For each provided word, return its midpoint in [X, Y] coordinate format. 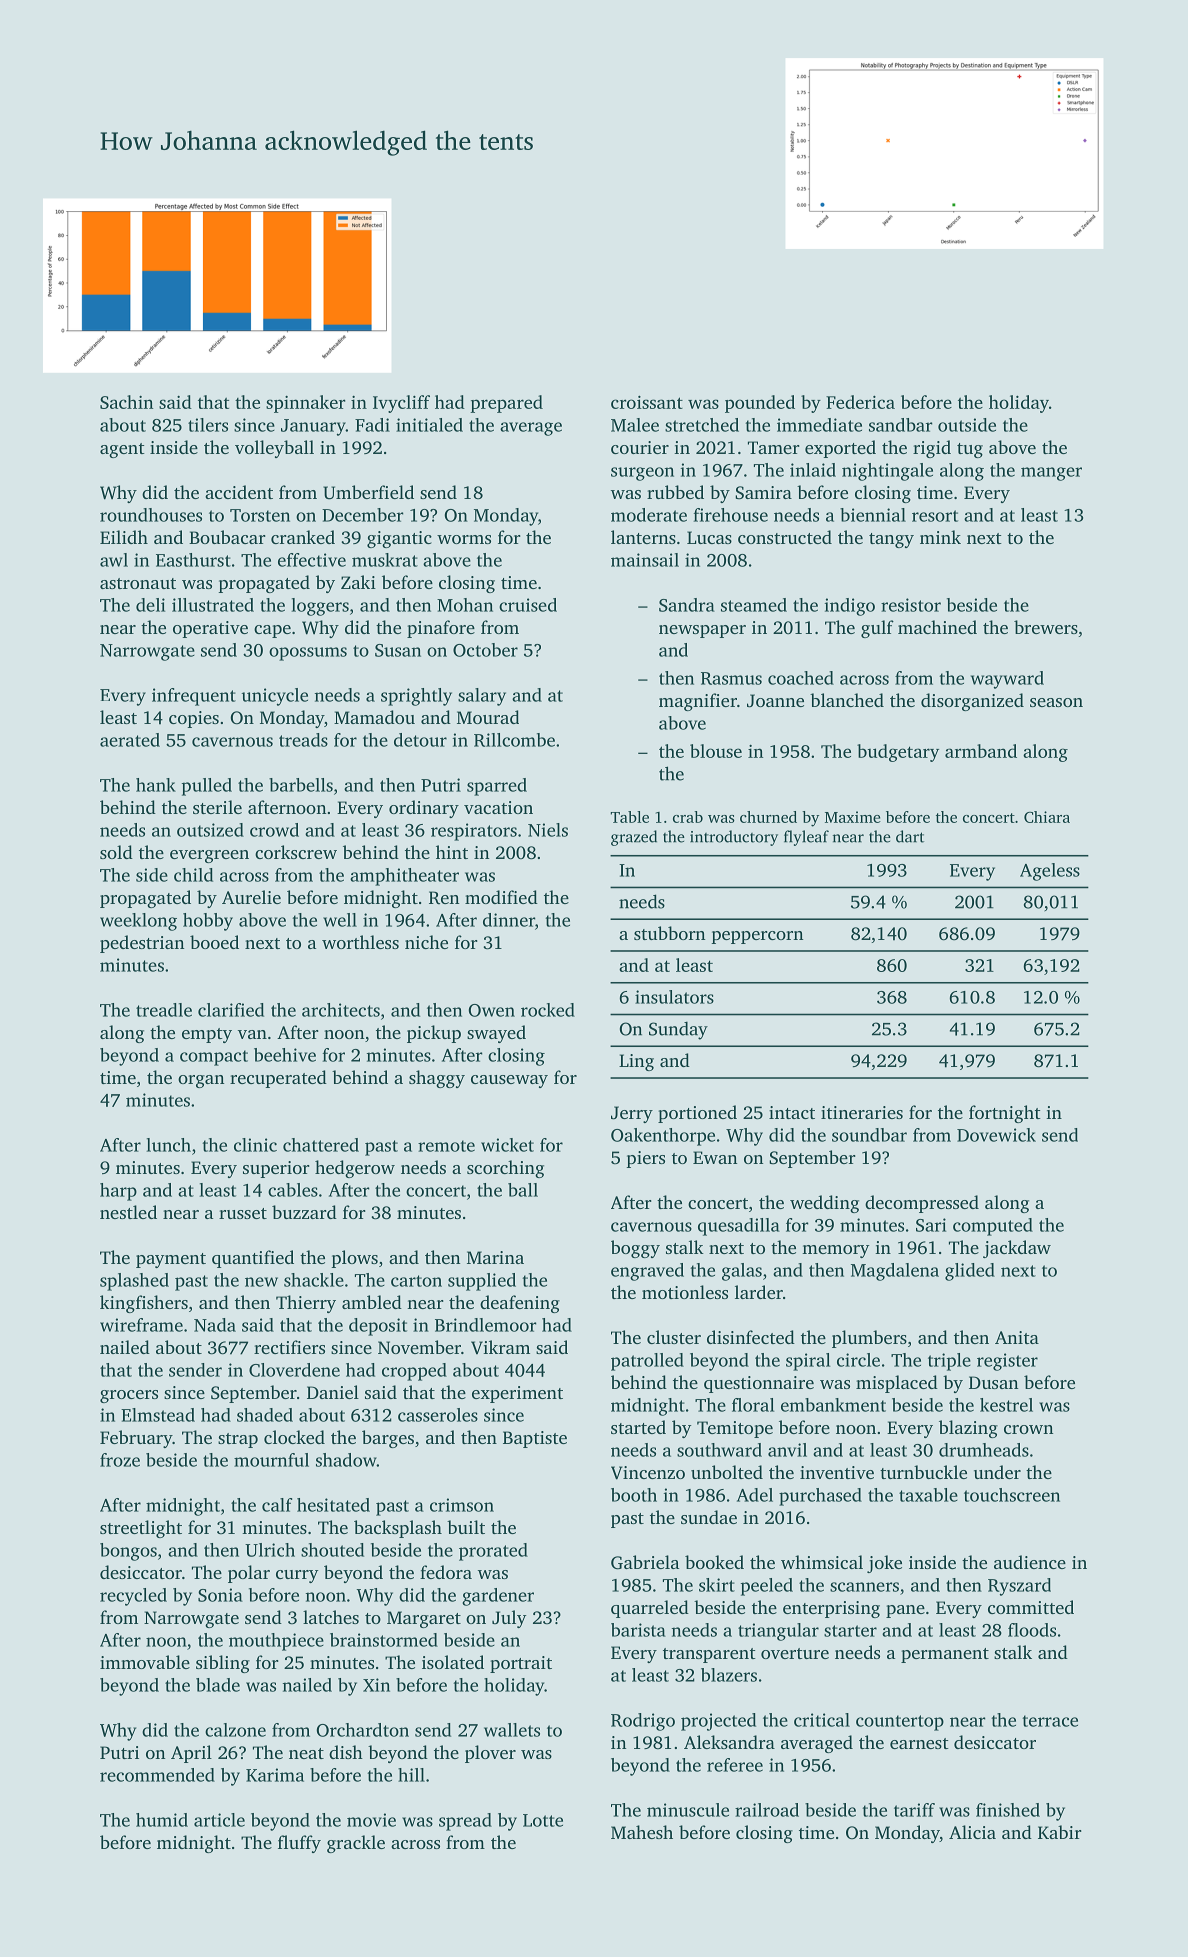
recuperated [278, 1079]
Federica [860, 402]
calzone [235, 1730]
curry [297, 1576]
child [193, 875]
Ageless [1050, 872]
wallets [512, 1730]
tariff [914, 1810]
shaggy [437, 1079]
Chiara [1047, 817]
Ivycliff [401, 404]
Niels [548, 830]
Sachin [126, 402]
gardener [498, 1597]
